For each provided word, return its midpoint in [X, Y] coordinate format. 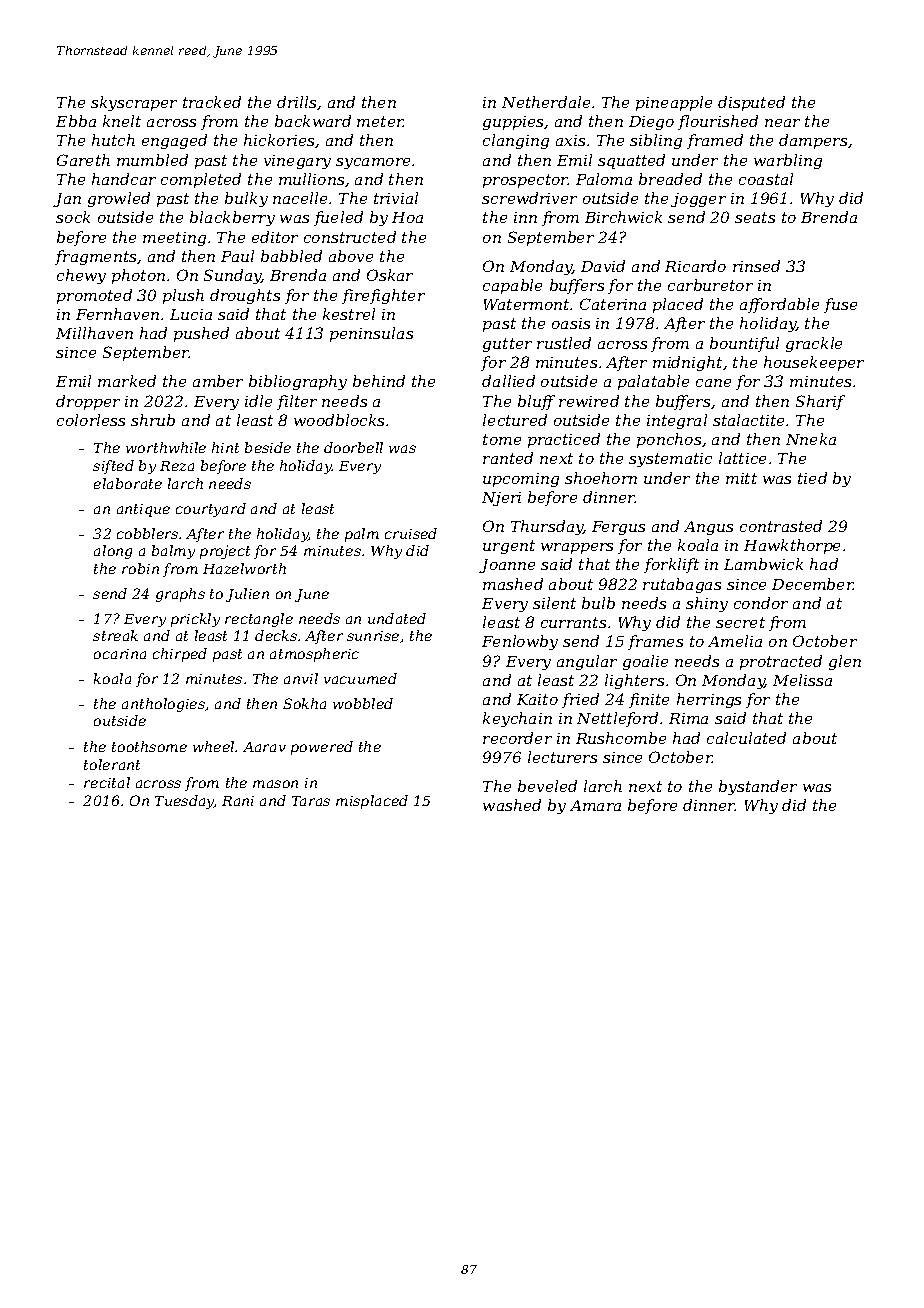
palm [362, 535]
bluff [536, 402]
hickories [280, 141]
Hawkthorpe [792, 546]
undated [397, 618]
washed [512, 805]
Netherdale [546, 102]
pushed [201, 334]
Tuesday [184, 802]
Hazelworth [244, 568]
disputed [751, 103]
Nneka [811, 439]
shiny [707, 604]
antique [143, 510]
